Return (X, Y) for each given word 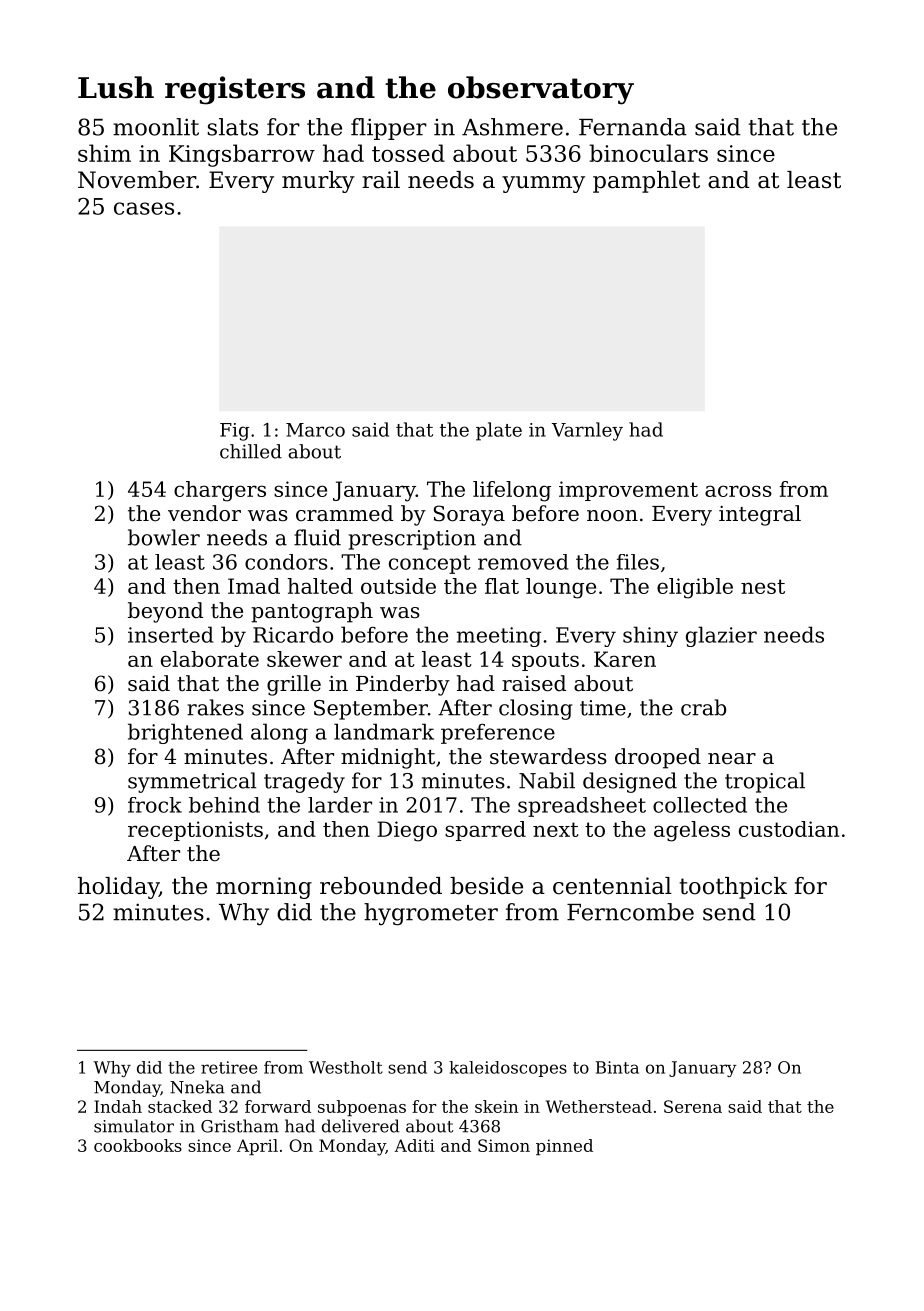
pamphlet (646, 182)
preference (498, 734)
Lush (116, 87)
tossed (408, 153)
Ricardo (293, 634)
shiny (650, 636)
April (257, 1147)
